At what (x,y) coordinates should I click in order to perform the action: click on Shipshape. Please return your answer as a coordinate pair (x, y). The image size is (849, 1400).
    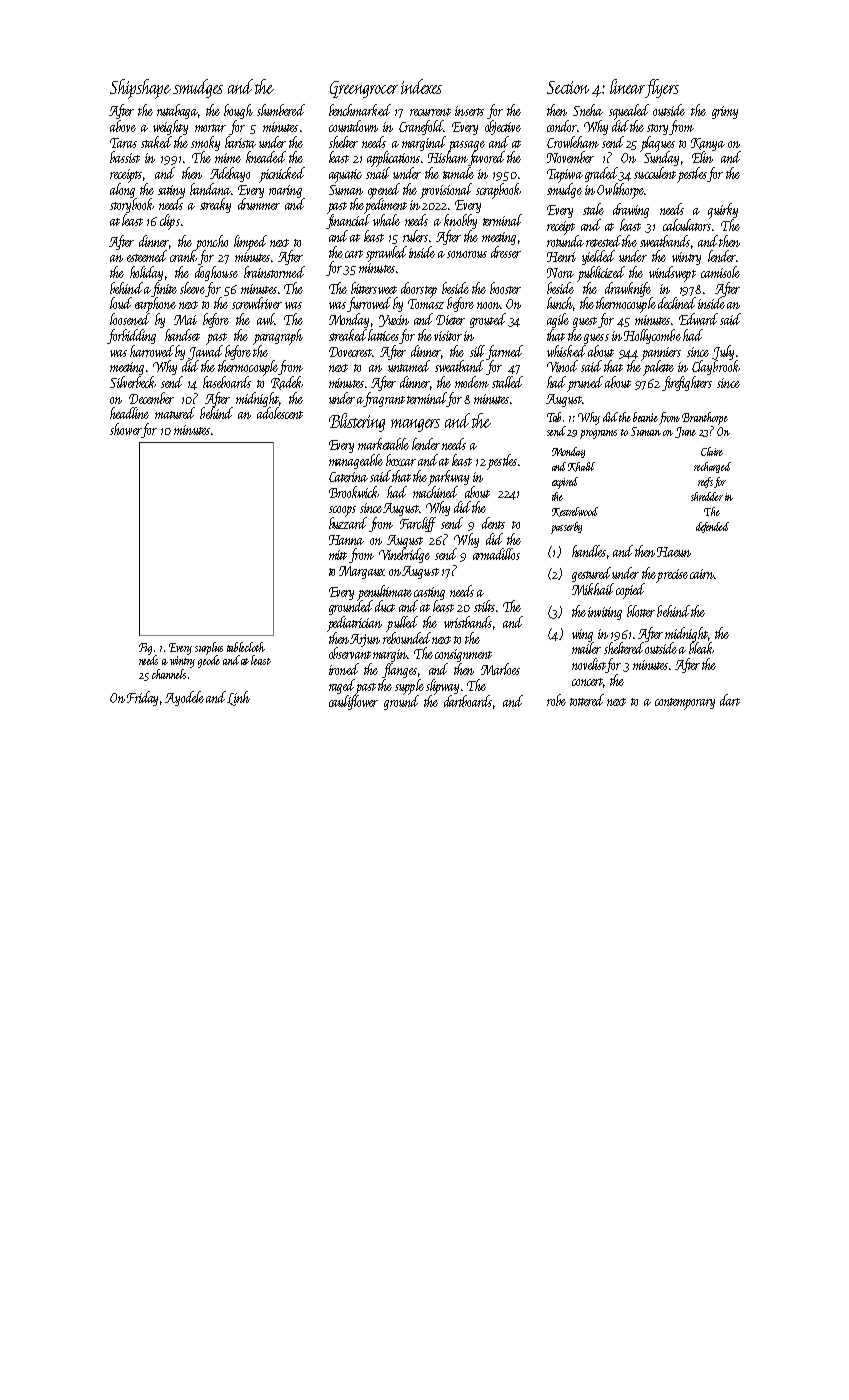
    Looking at the image, I should click on (140, 89).
